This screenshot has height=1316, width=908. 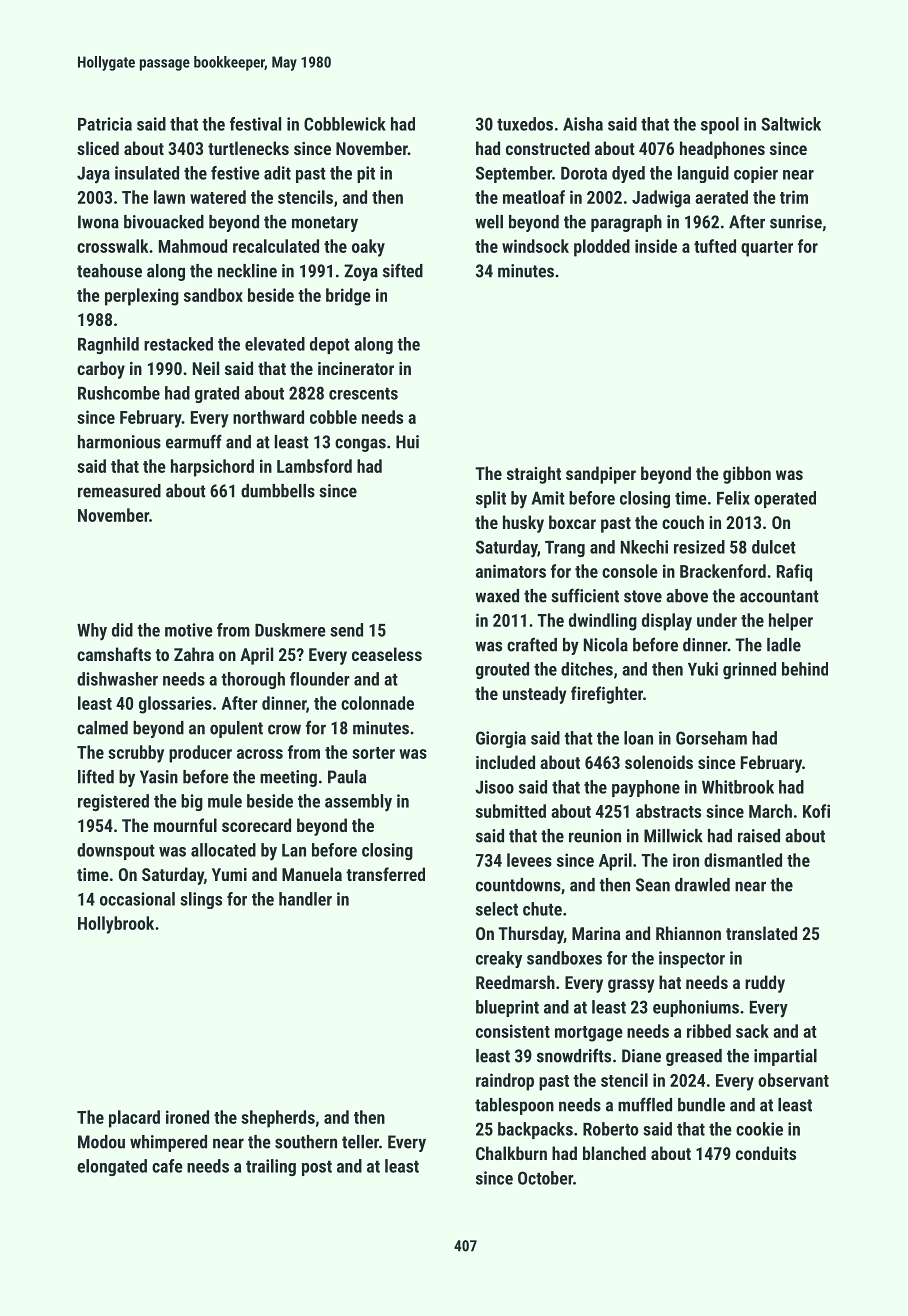 I want to click on trailing, so click(x=271, y=1167).
